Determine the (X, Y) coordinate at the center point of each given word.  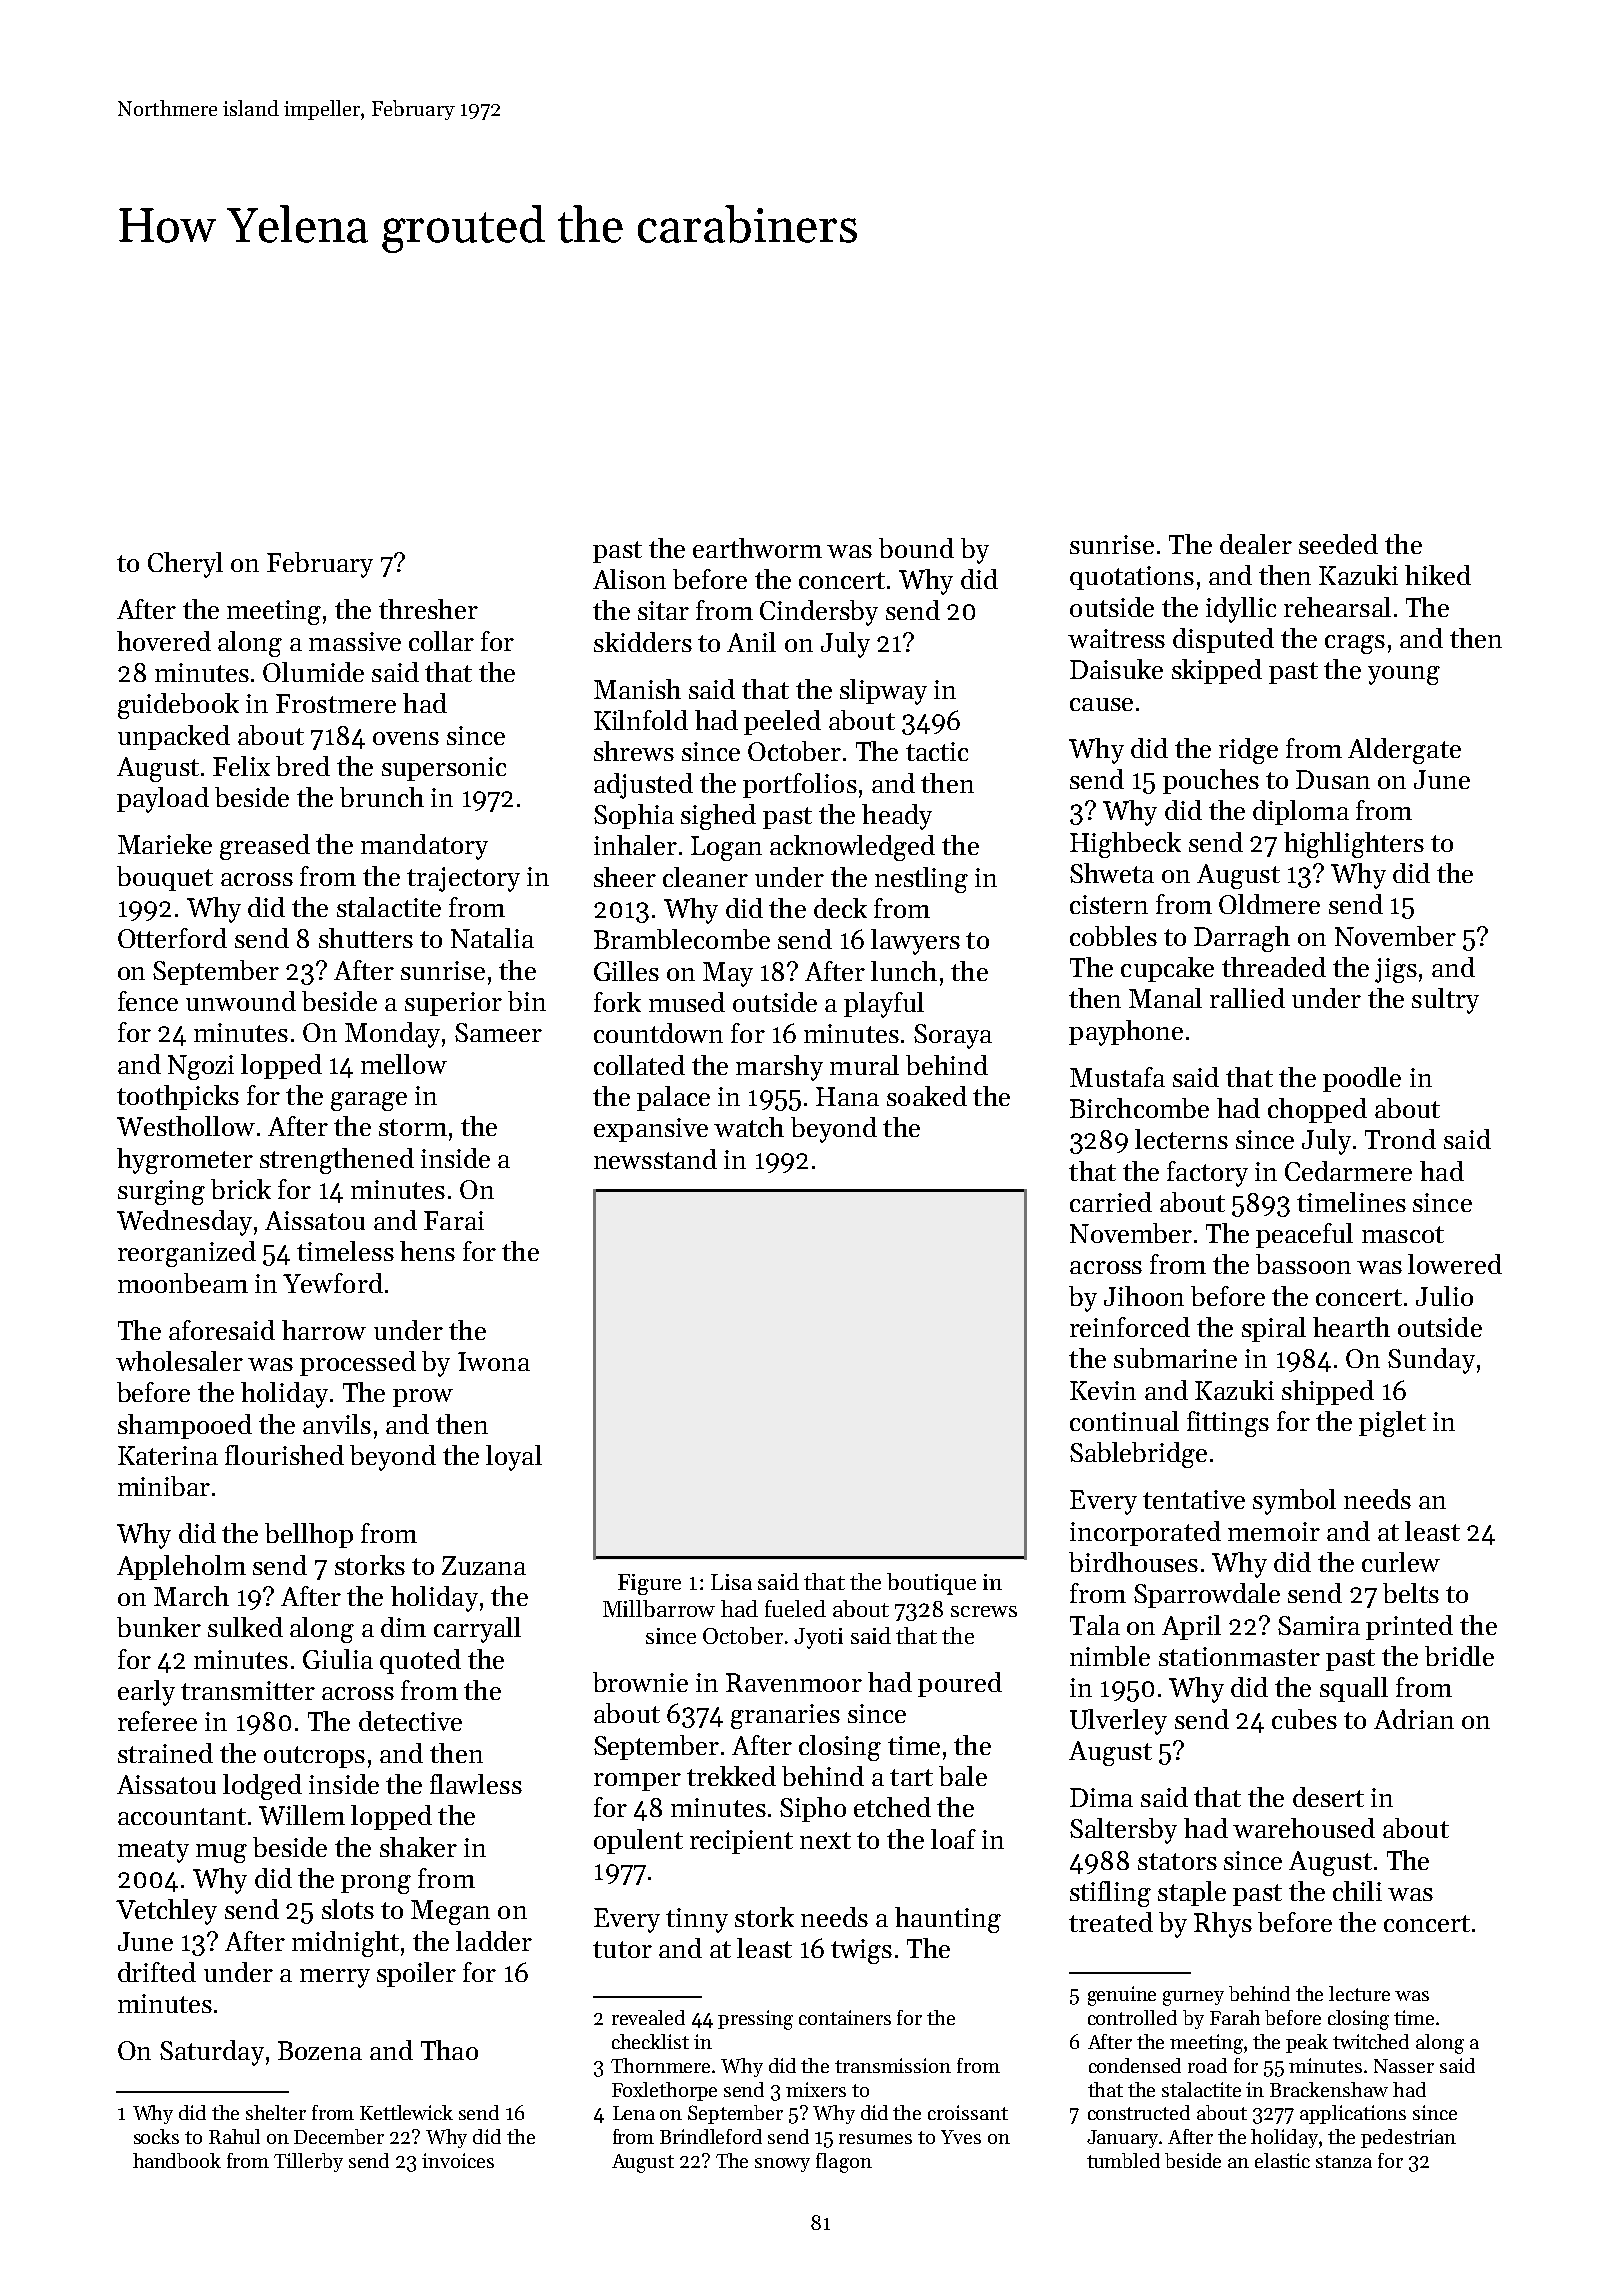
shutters (366, 938)
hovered (164, 641)
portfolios (800, 785)
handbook (177, 2160)
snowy (782, 2165)
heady (897, 817)
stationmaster (1239, 1656)
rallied (1247, 998)
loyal (514, 1458)
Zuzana (484, 1565)
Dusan (1333, 779)
